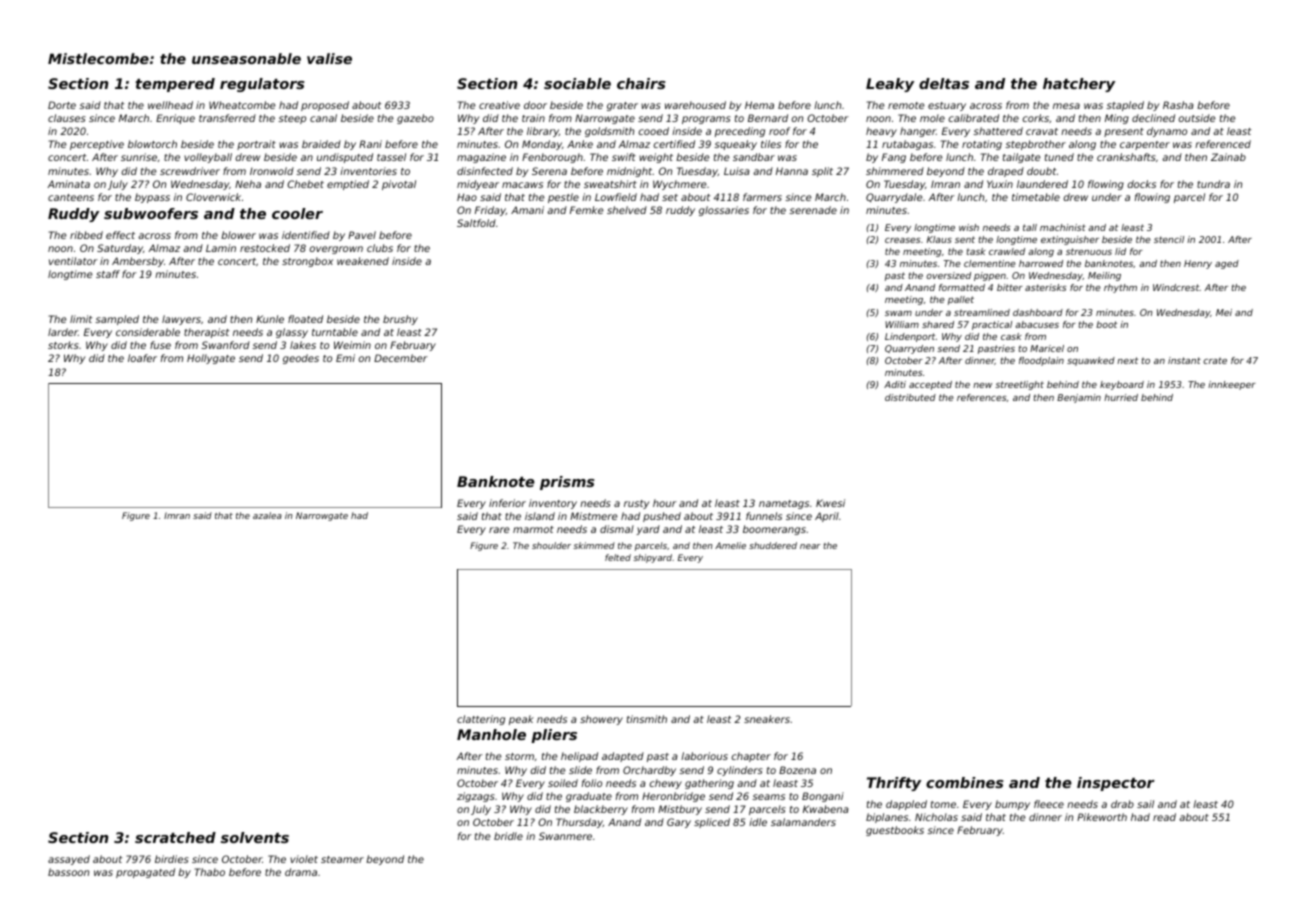 The image size is (1308, 924). Describe the element at coordinates (1079, 85) in the screenshot. I see `hatchery` at that location.
